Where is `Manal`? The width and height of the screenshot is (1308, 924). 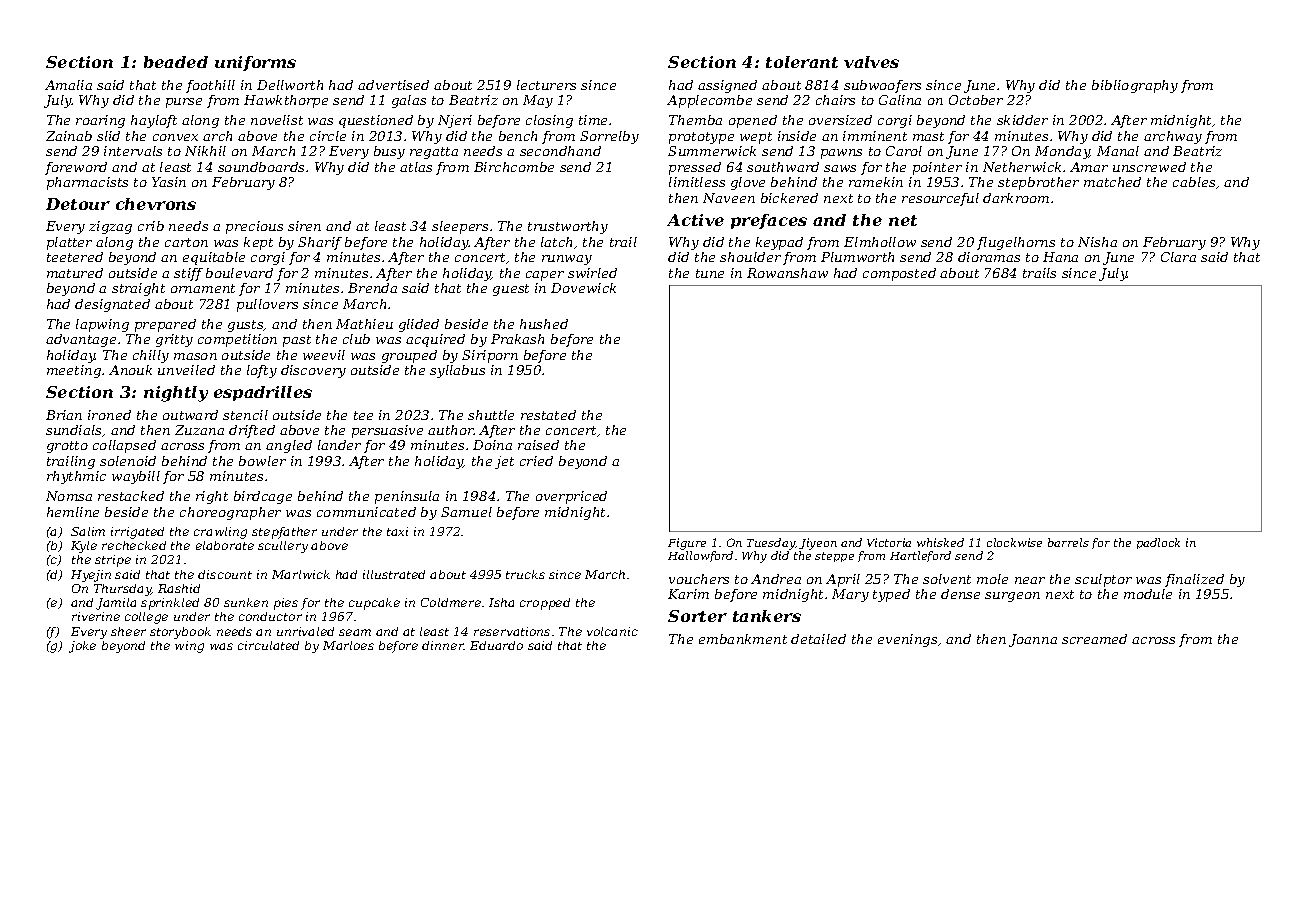
Manal is located at coordinates (1118, 151).
